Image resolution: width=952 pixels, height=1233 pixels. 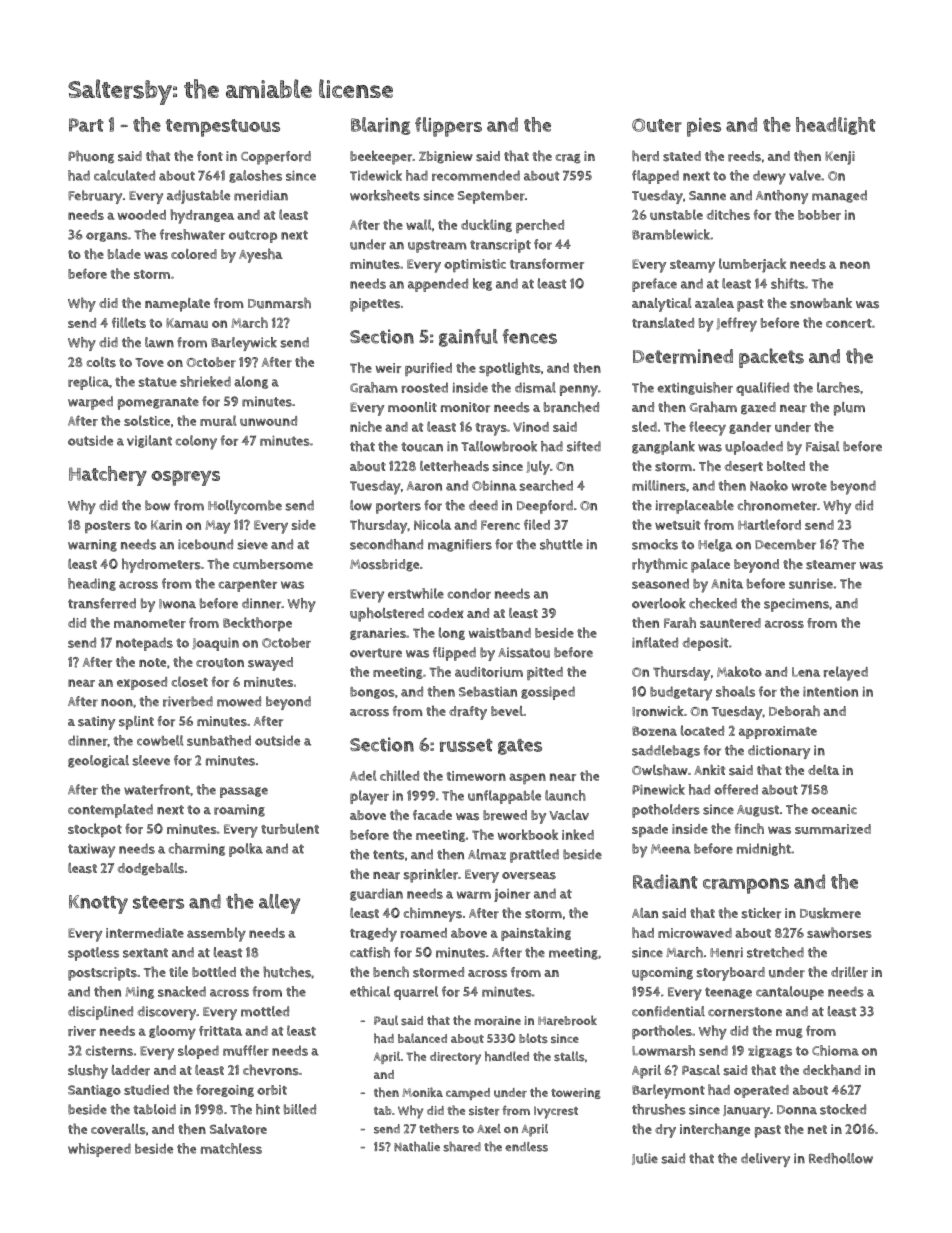 What do you see at coordinates (713, 603) in the screenshot?
I see `checked` at bounding box center [713, 603].
